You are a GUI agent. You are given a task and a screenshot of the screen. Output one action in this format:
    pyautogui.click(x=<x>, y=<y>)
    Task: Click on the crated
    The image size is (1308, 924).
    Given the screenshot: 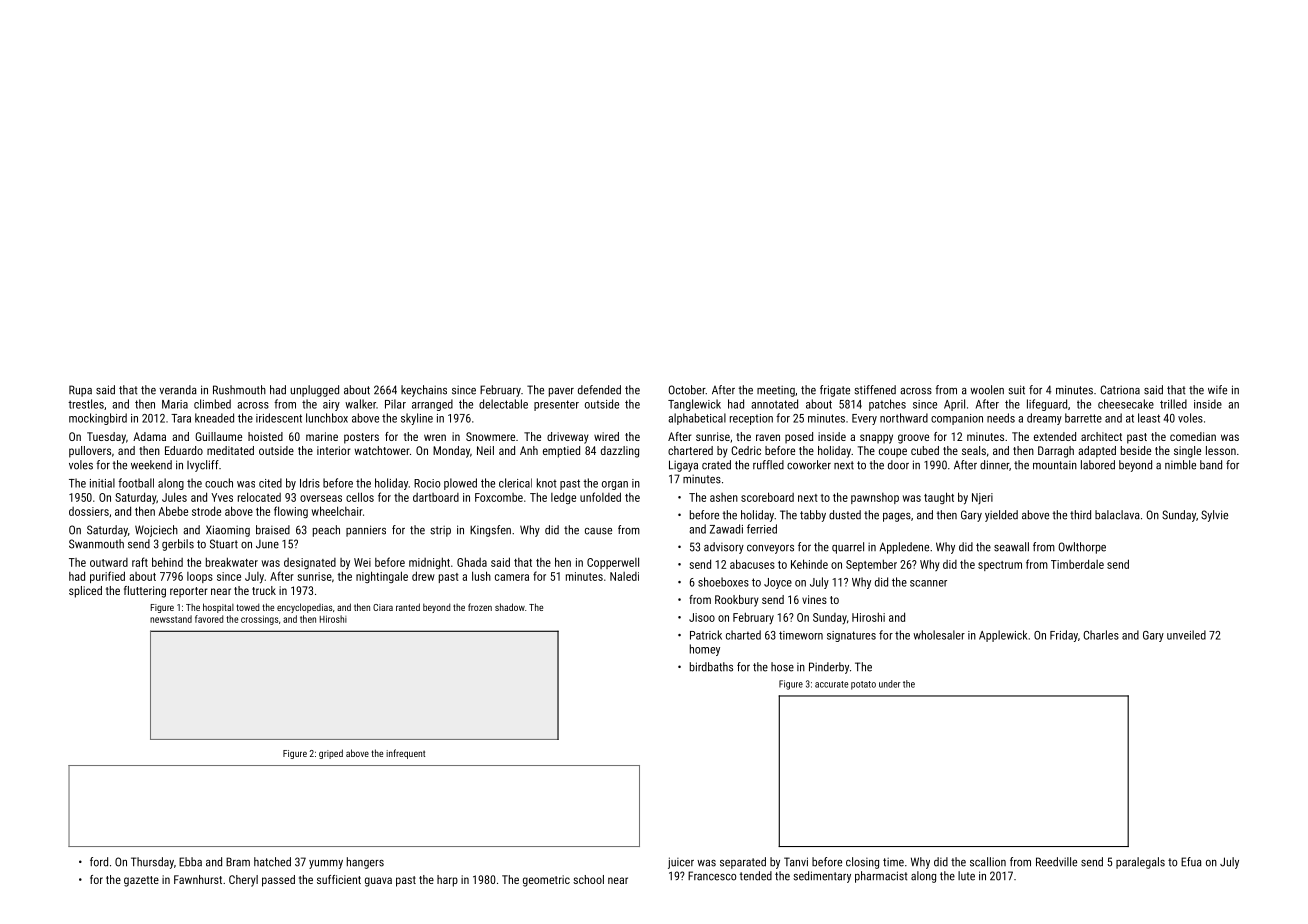 What is the action you would take?
    pyautogui.click(x=716, y=465)
